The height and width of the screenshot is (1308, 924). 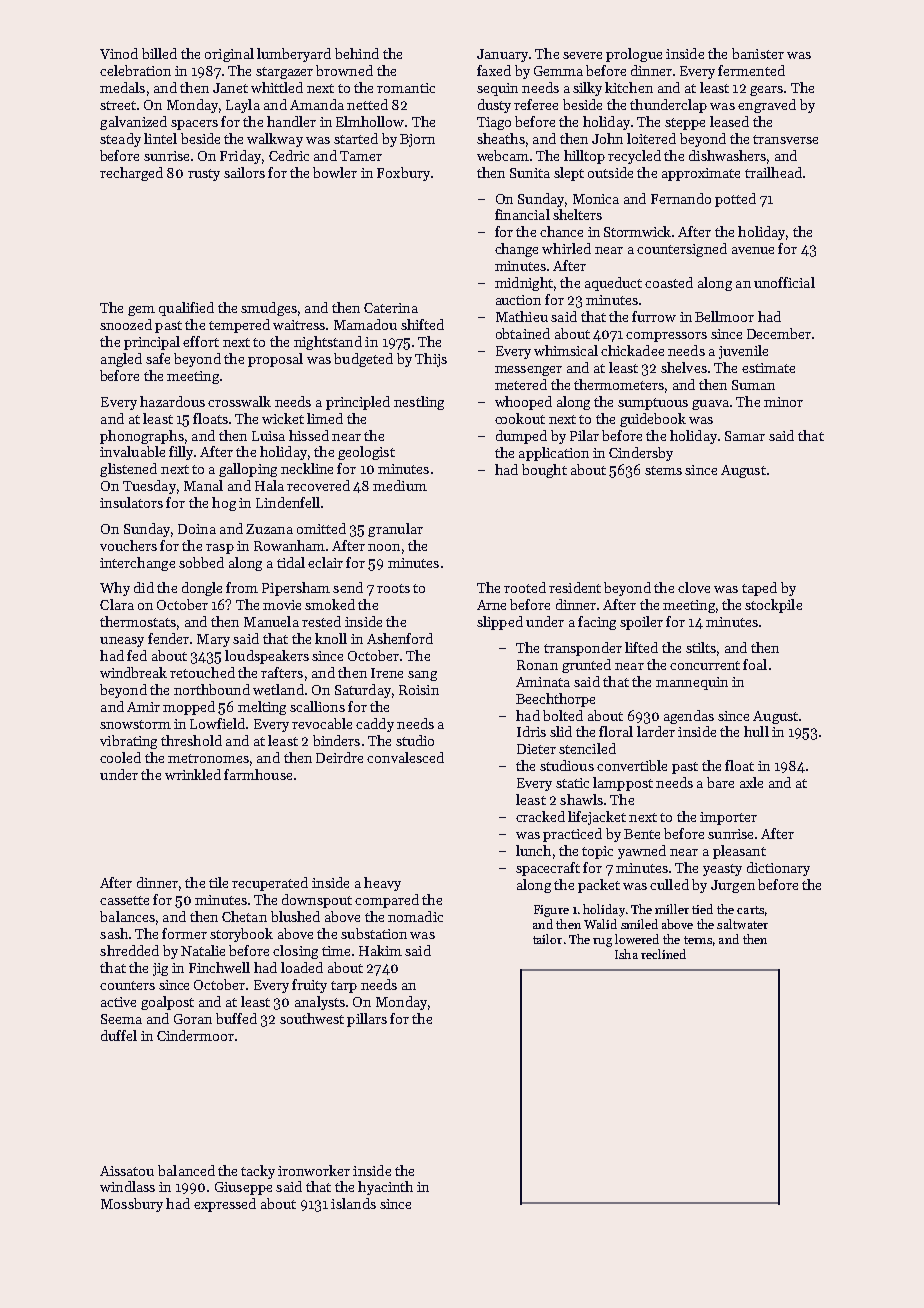 I want to click on hyacinth, so click(x=385, y=1188).
